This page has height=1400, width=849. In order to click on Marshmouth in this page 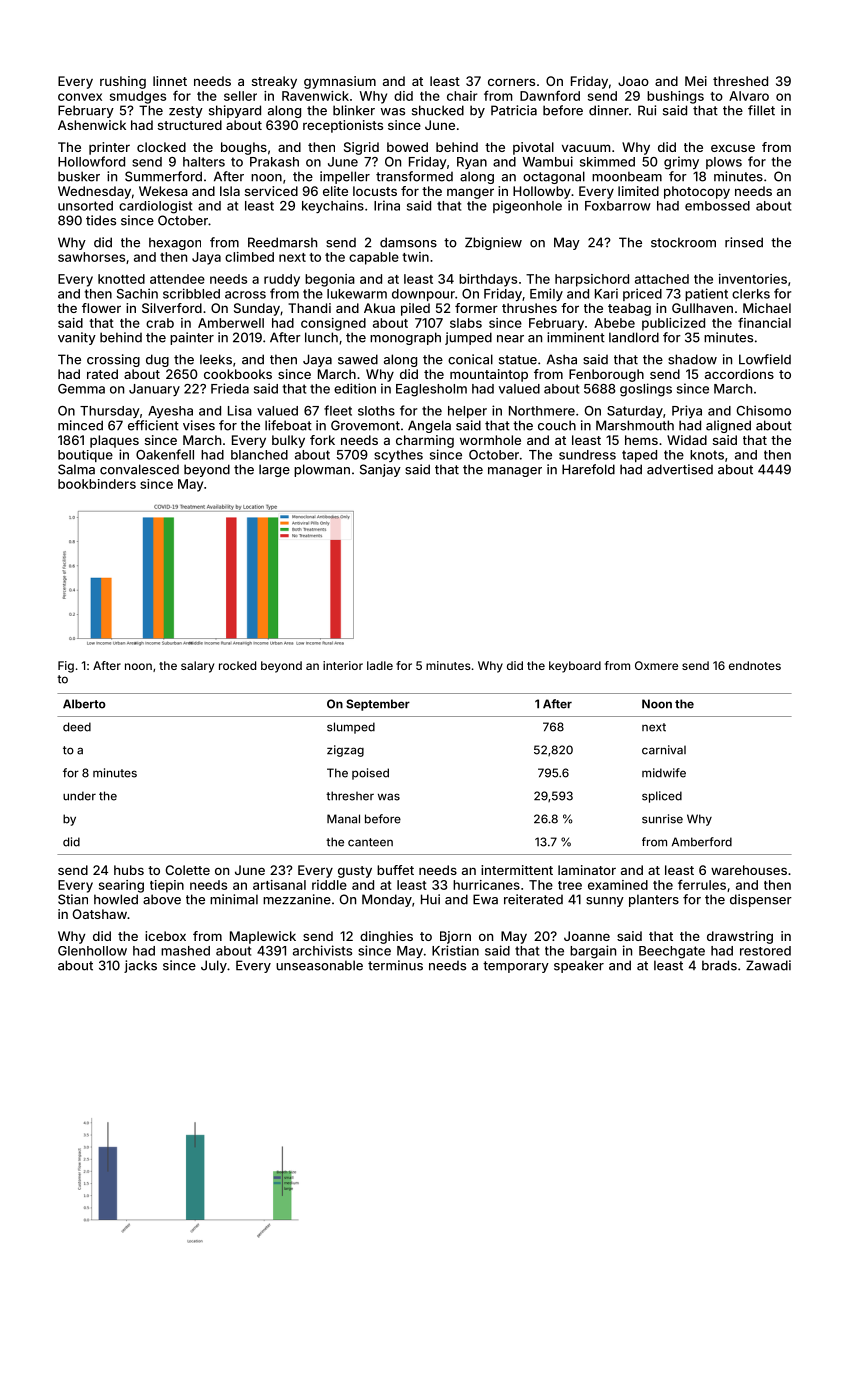, I will do `click(635, 425)`.
